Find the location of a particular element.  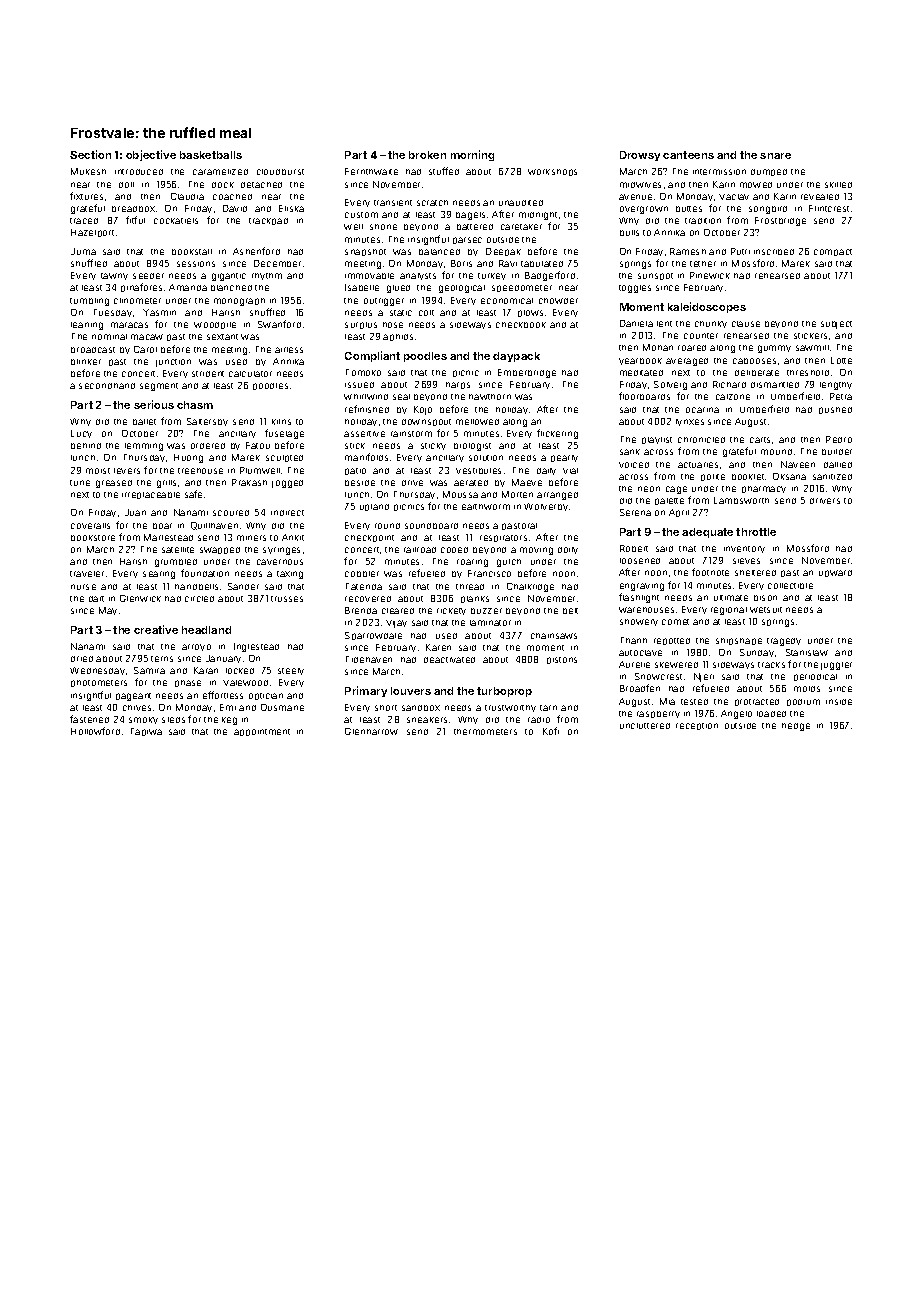

Kofi is located at coordinates (551, 731).
